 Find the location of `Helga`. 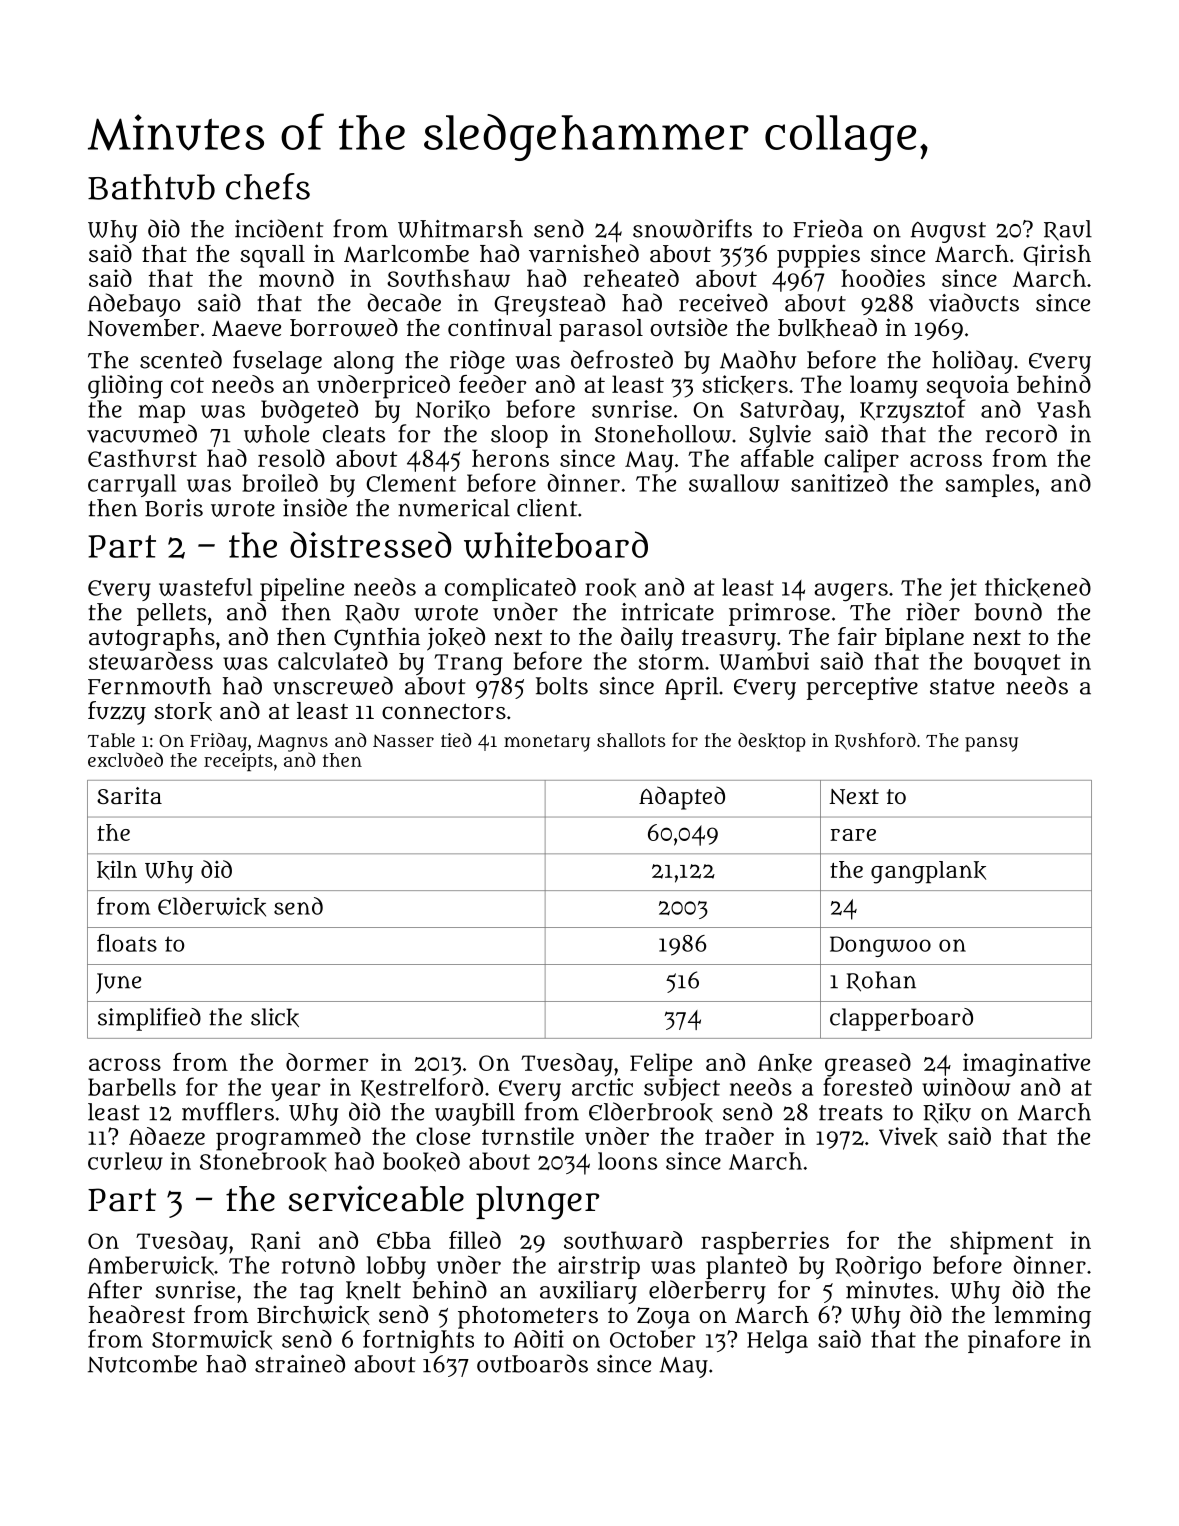

Helga is located at coordinates (777, 1342).
